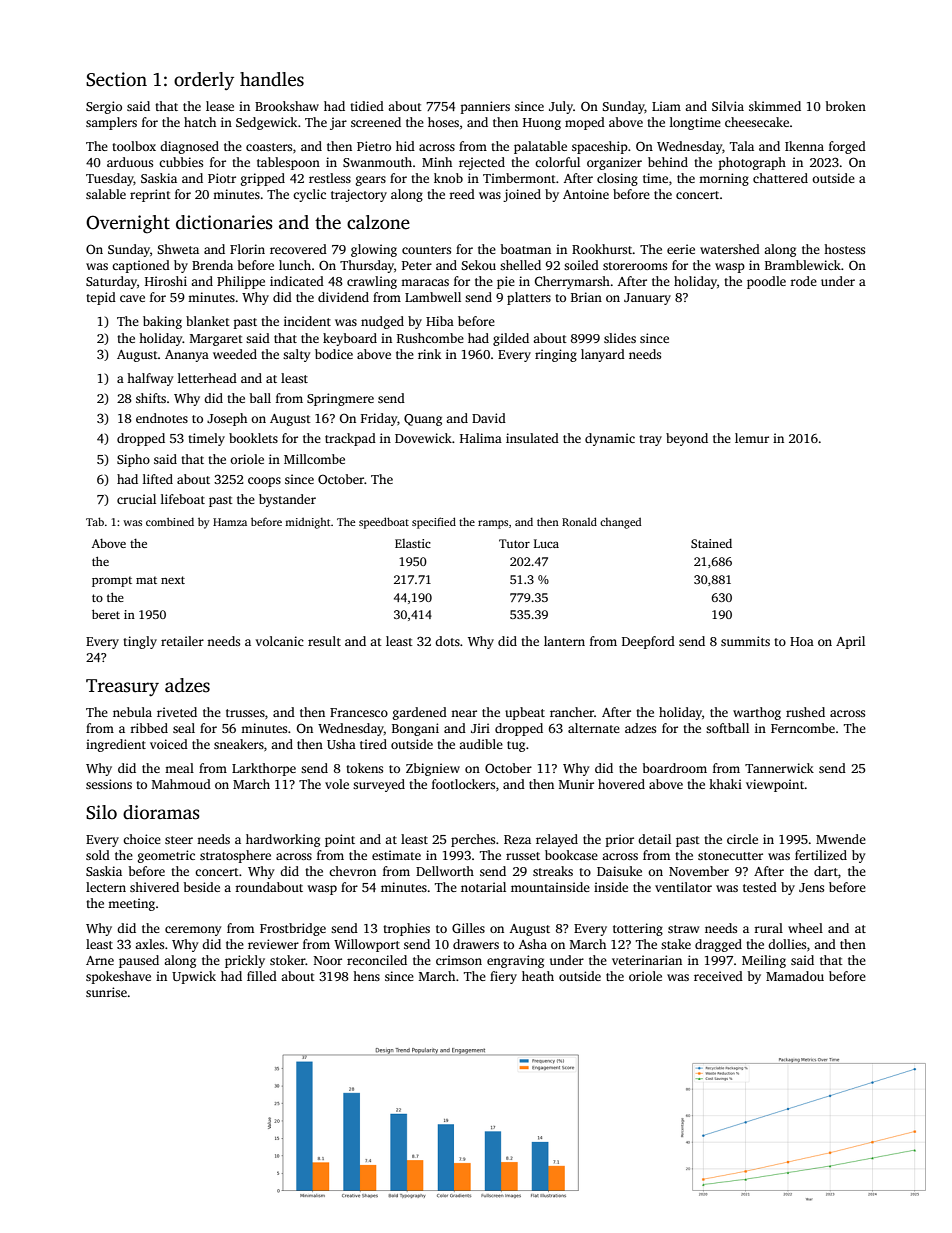  Describe the element at coordinates (752, 438) in the screenshot. I see `lemur` at that location.
